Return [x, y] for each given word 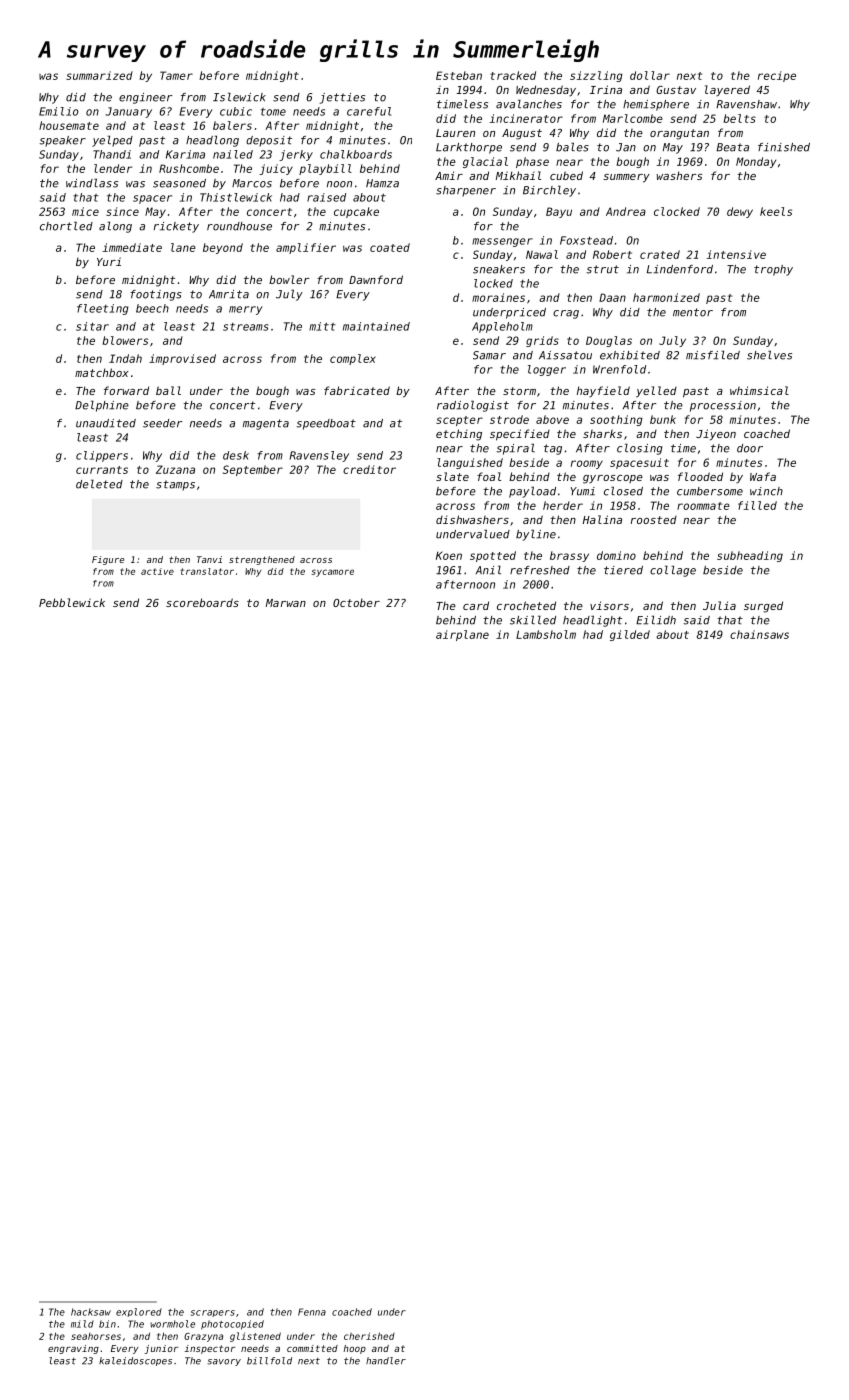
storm [519, 391]
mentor [693, 312]
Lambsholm [546, 634]
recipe [777, 76]
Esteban [459, 75]
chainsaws [759, 634]
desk [236, 455]
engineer [145, 98]
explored [139, 1312]
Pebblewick [72, 602]
